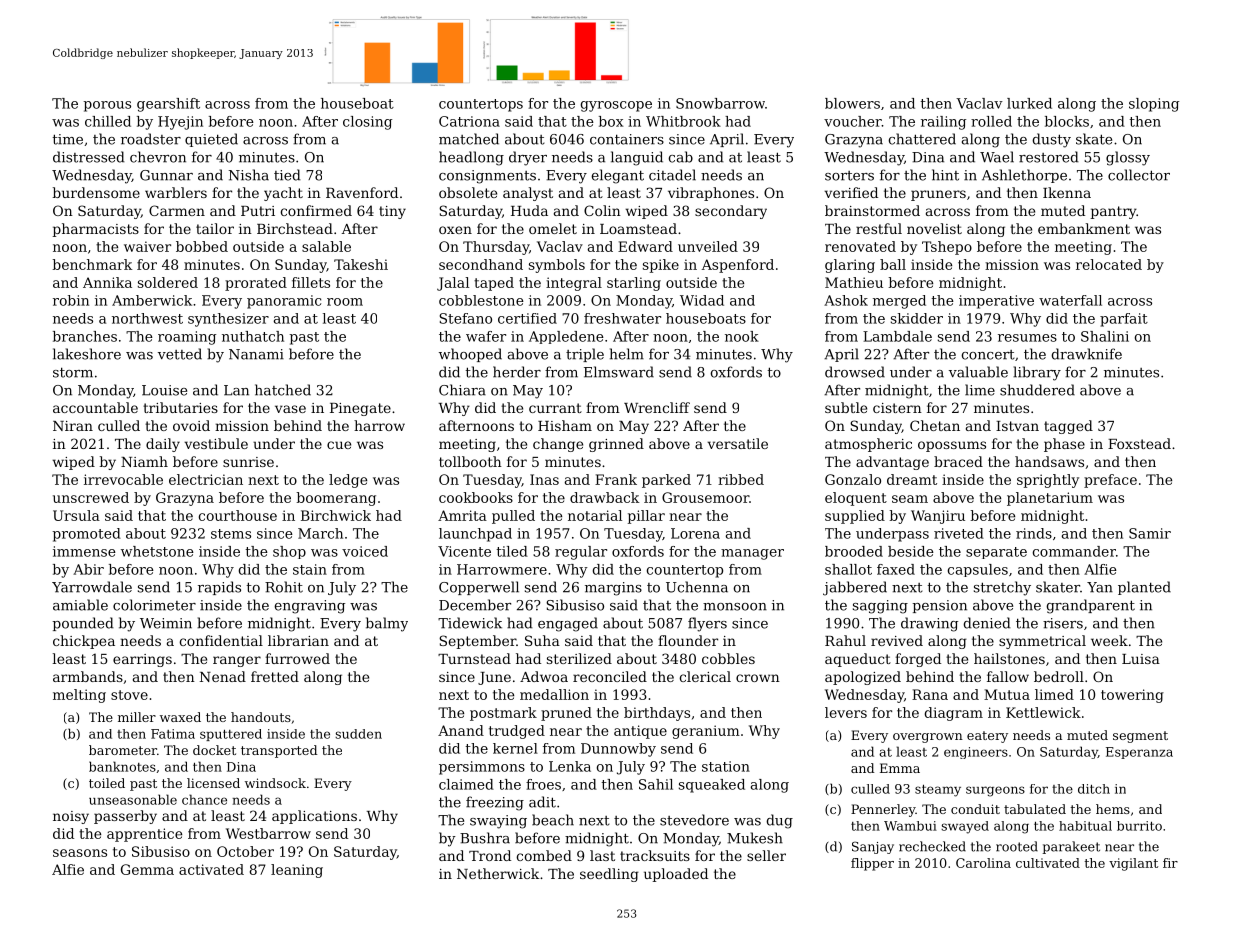 The width and height of the screenshot is (1233, 952). What do you see at coordinates (287, 175) in the screenshot?
I see `tied` at bounding box center [287, 175].
